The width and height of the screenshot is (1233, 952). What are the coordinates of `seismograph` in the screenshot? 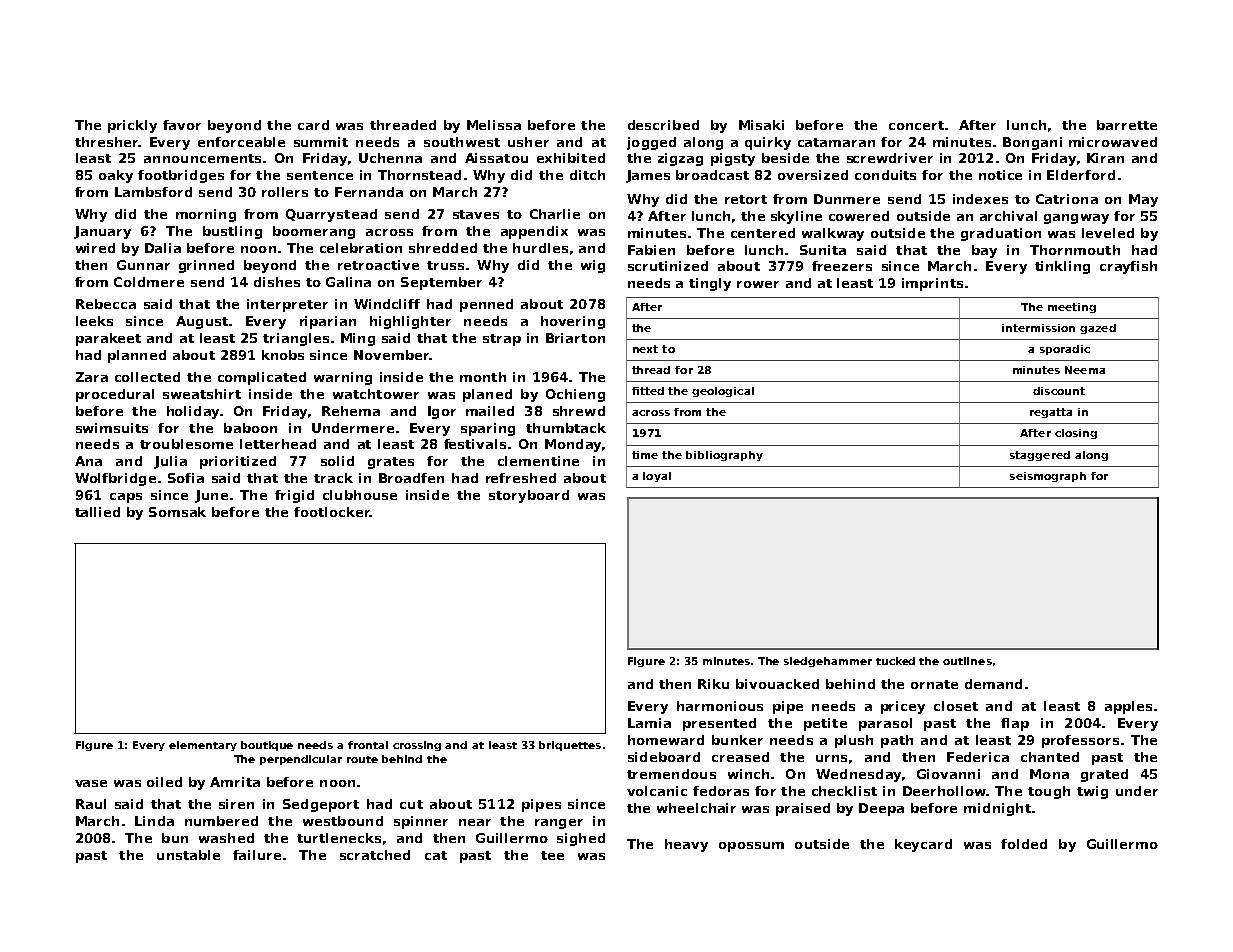 It's located at (1048, 477).
